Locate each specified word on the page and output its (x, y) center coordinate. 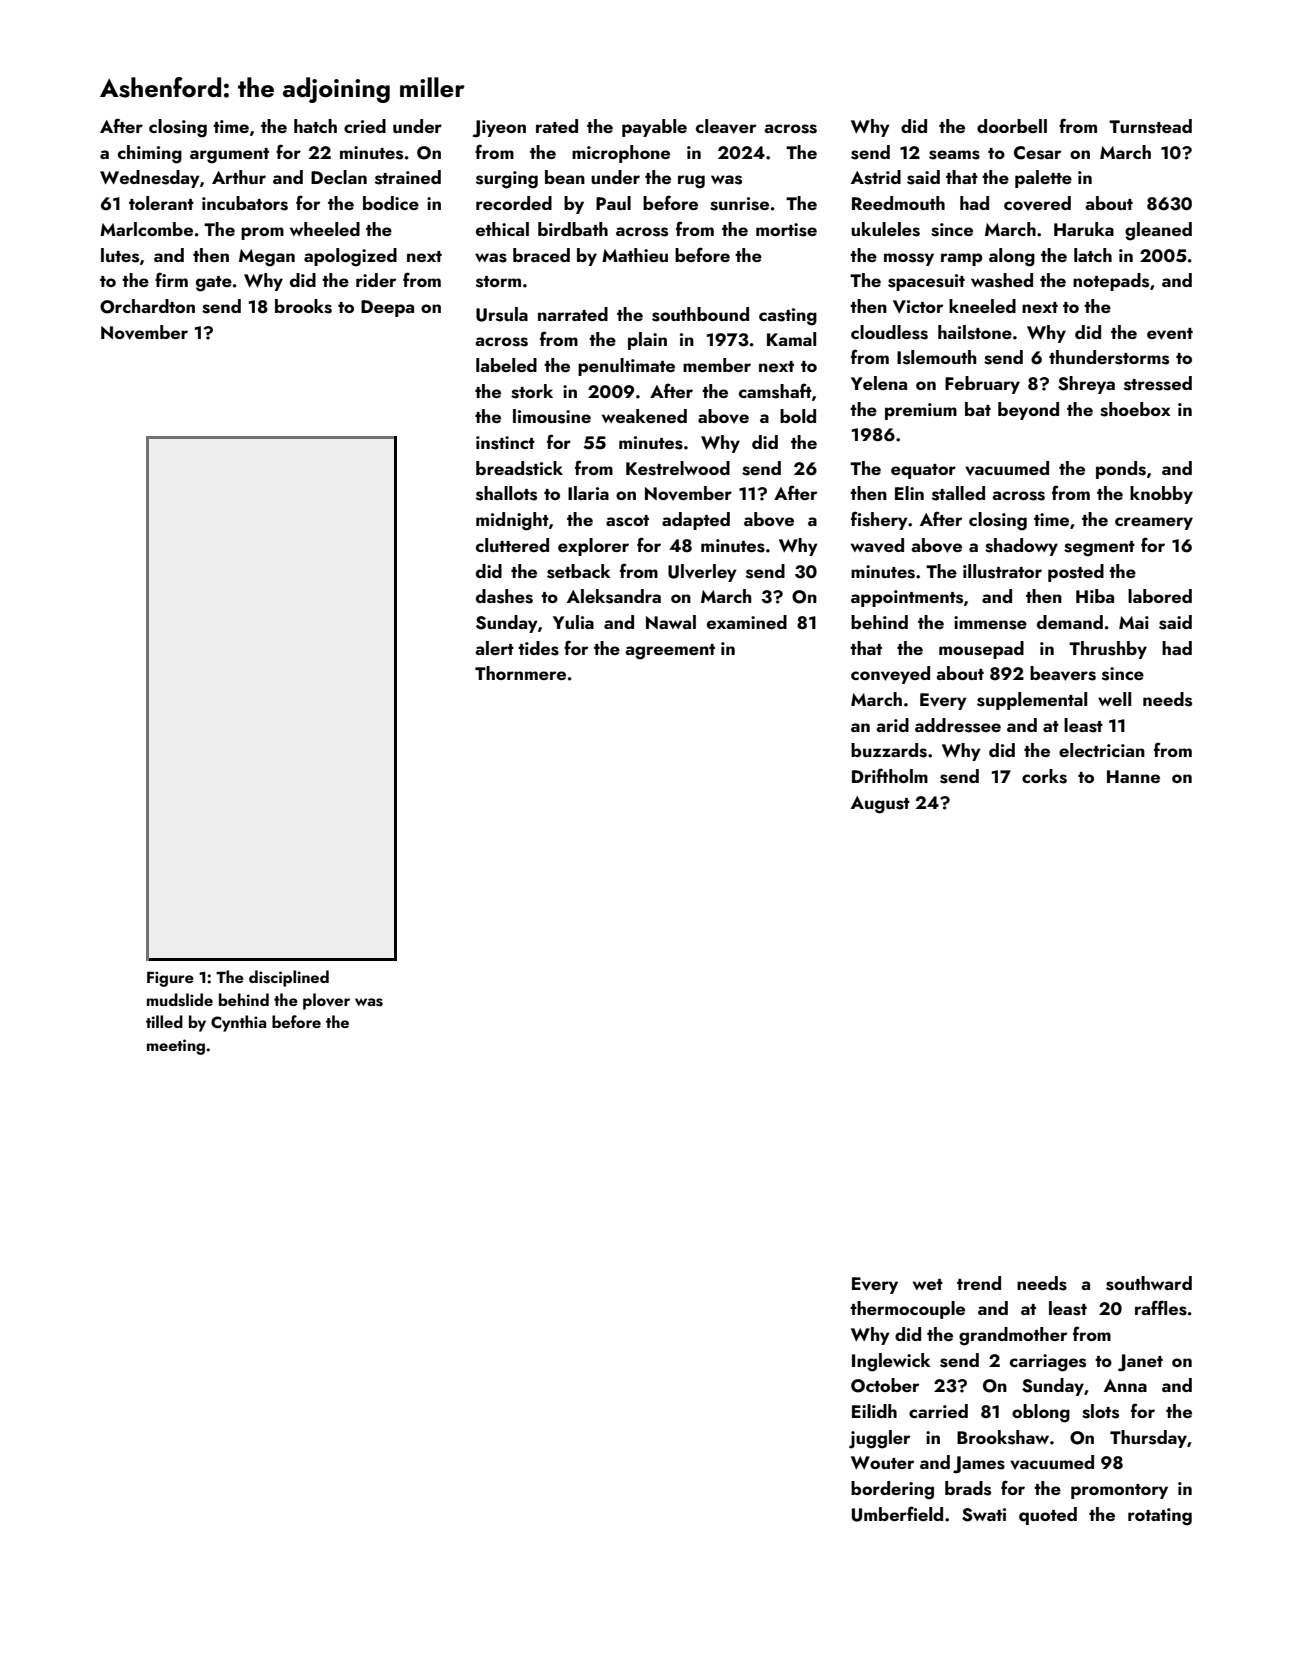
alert (494, 648)
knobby (1161, 495)
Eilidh (874, 1411)
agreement (670, 652)
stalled (958, 493)
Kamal (791, 339)
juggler (879, 1439)
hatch (315, 126)
